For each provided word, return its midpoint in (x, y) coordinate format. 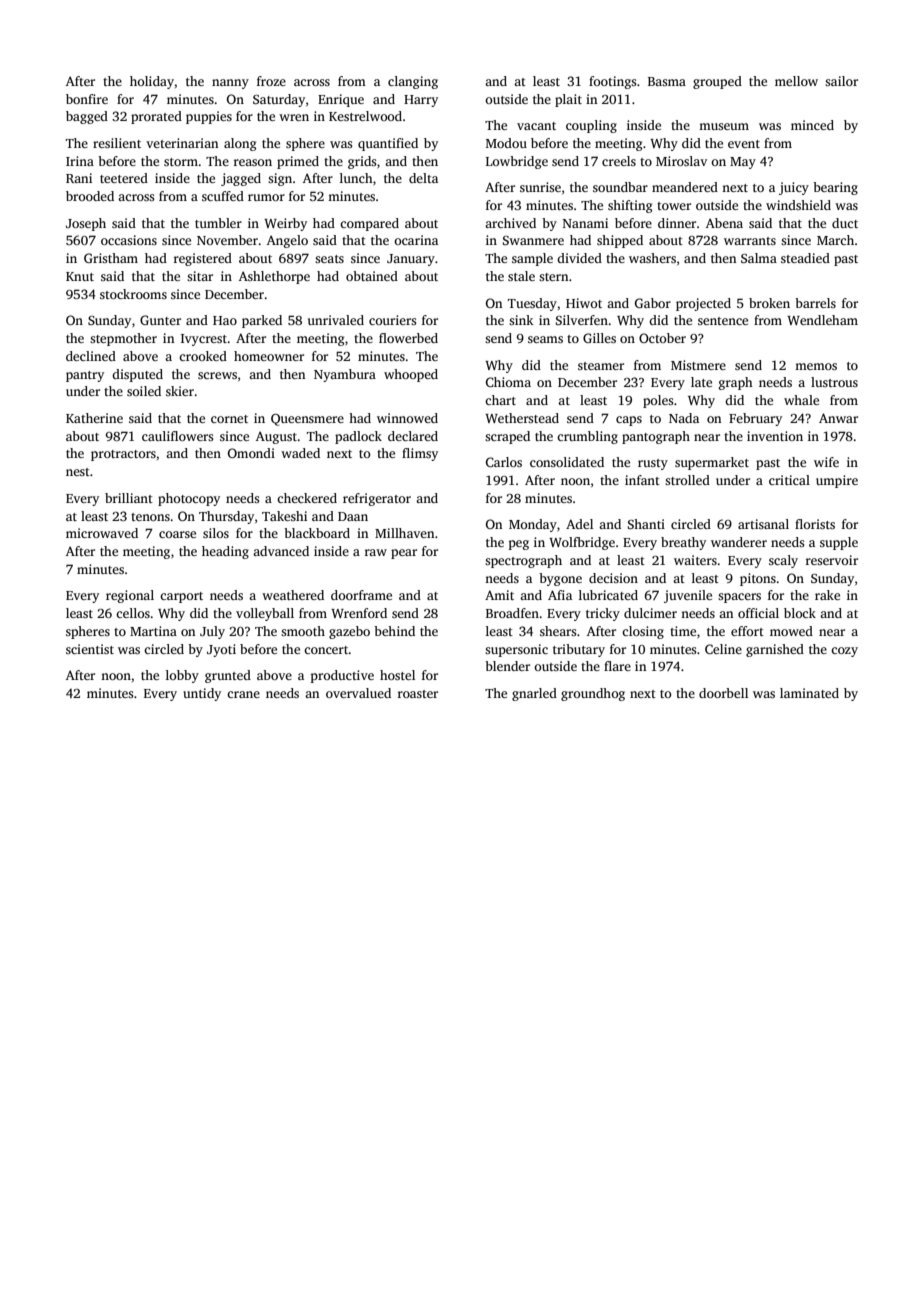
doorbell (723, 693)
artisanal (763, 524)
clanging (413, 82)
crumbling (587, 437)
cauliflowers (178, 436)
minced (812, 125)
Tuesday (532, 304)
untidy (202, 694)
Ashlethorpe (274, 277)
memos (816, 366)
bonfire (87, 99)
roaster (418, 694)
